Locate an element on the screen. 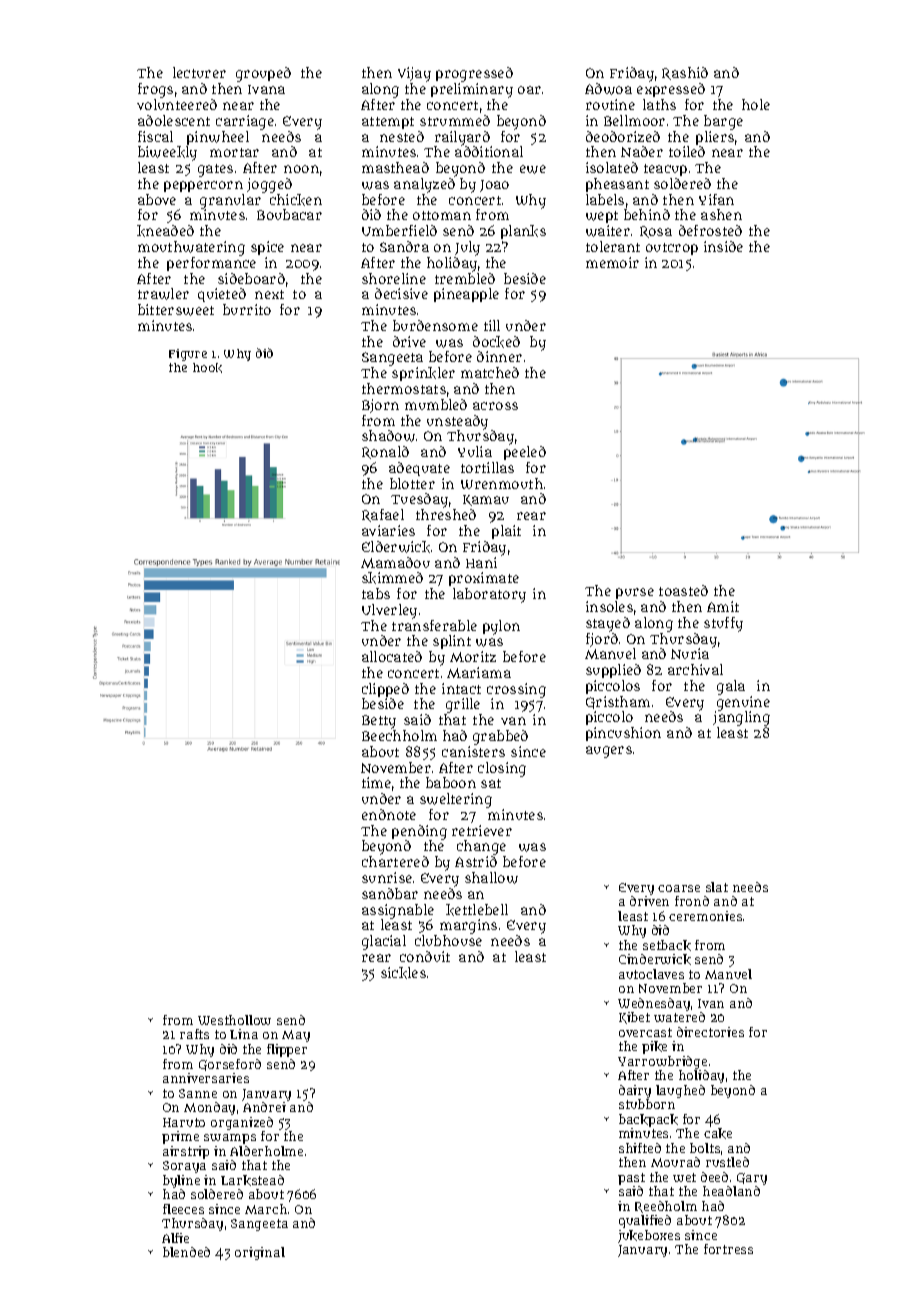  frogs is located at coordinates (155, 90).
